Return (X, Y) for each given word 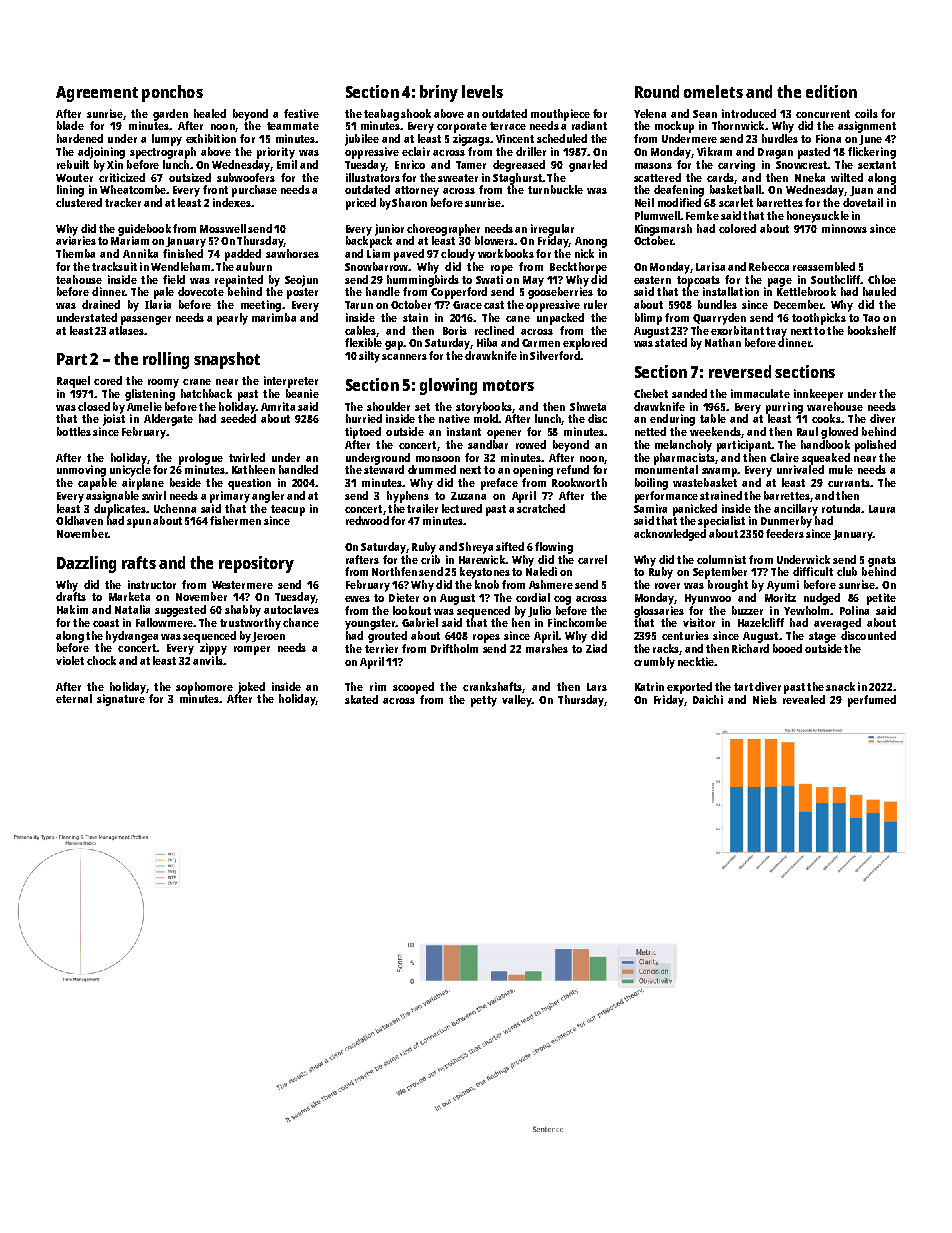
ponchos (172, 93)
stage (822, 637)
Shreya (476, 548)
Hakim (72, 609)
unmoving (81, 471)
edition (831, 91)
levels (482, 91)
